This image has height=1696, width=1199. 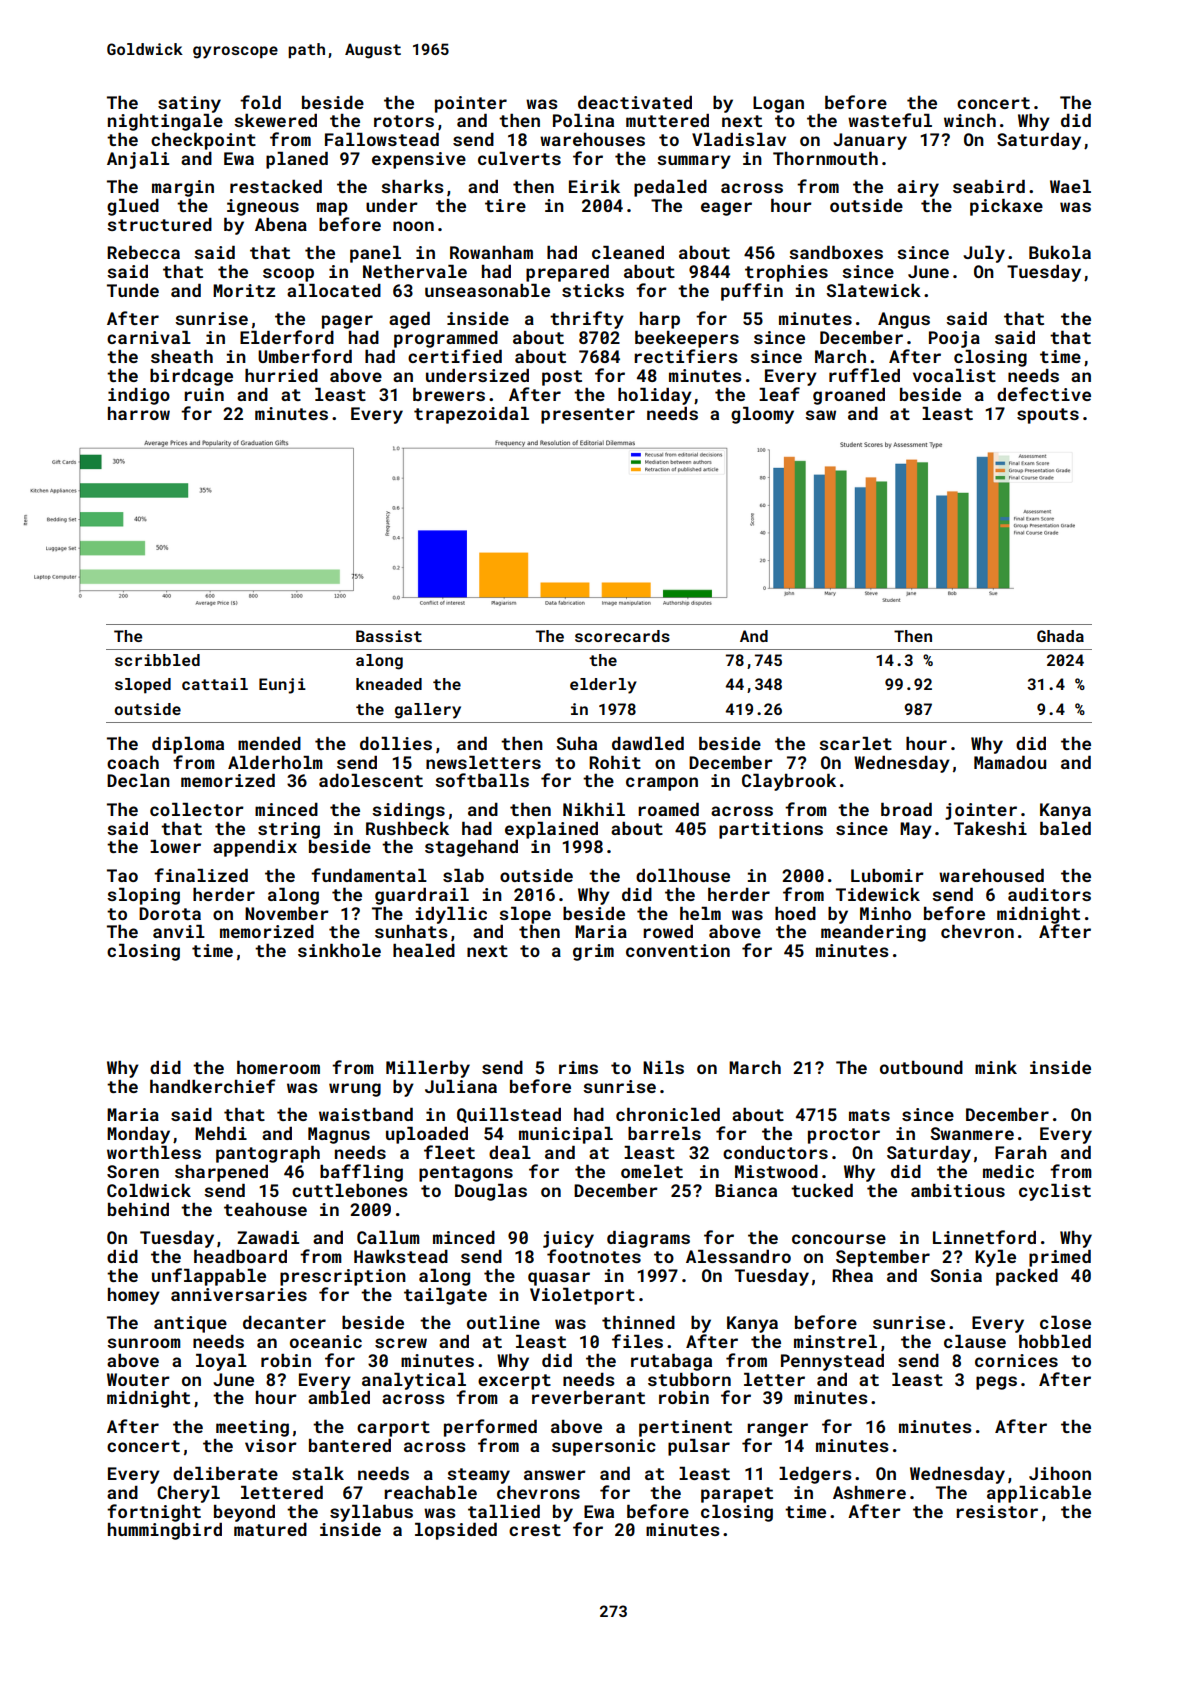 What do you see at coordinates (921, 1067) in the image?
I see `outbound` at bounding box center [921, 1067].
